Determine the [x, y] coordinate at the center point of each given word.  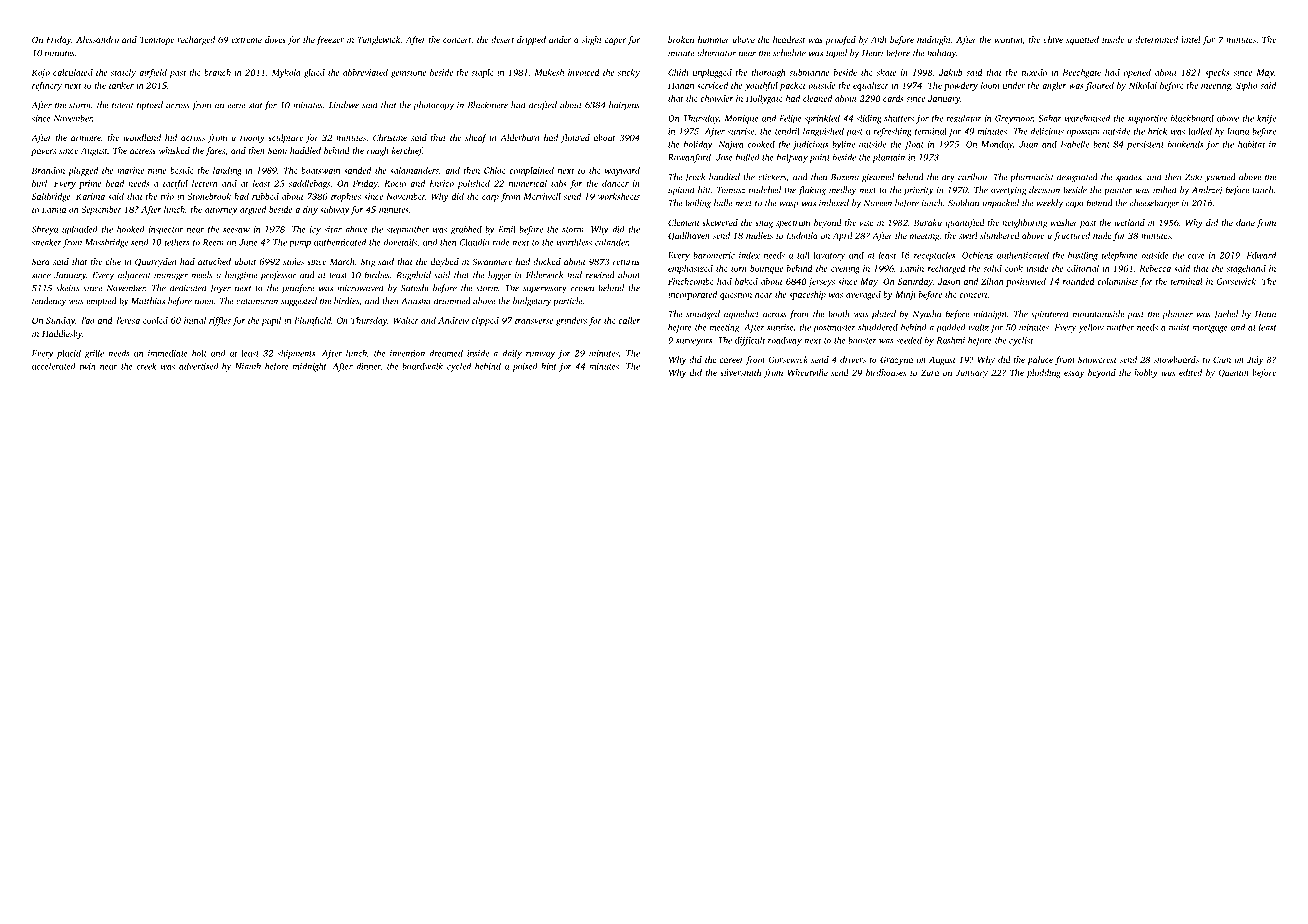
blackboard [1192, 118]
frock [695, 178]
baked [746, 281]
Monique [741, 119]
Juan [1028, 144]
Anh [879, 39]
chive [1053, 39]
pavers [43, 152]
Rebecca [1155, 268]
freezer [330, 40]
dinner [368, 367]
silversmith [740, 372]
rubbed [265, 196]
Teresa [127, 320]
